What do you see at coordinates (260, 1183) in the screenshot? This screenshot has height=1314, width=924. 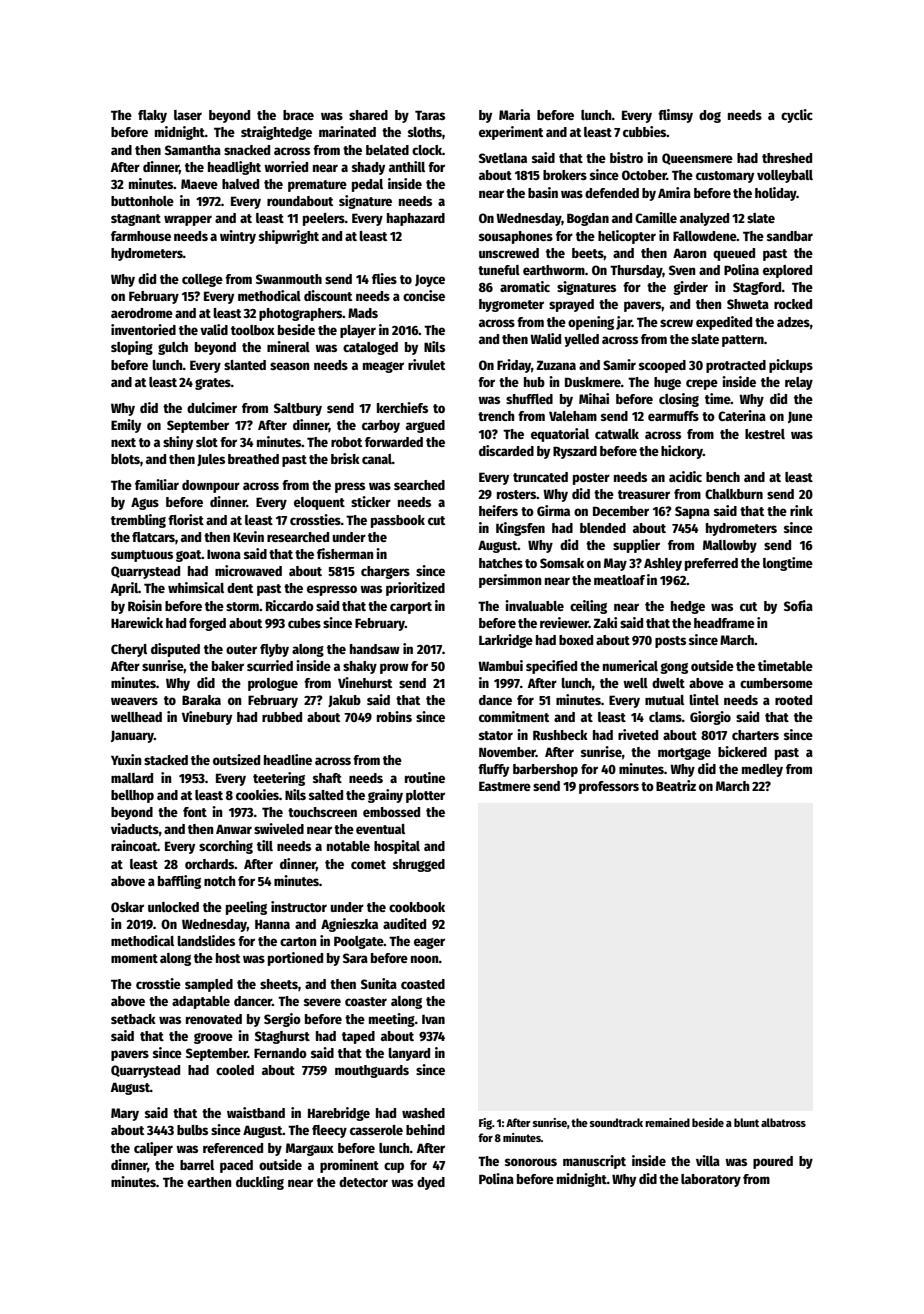 I see `duckling` at bounding box center [260, 1183].
